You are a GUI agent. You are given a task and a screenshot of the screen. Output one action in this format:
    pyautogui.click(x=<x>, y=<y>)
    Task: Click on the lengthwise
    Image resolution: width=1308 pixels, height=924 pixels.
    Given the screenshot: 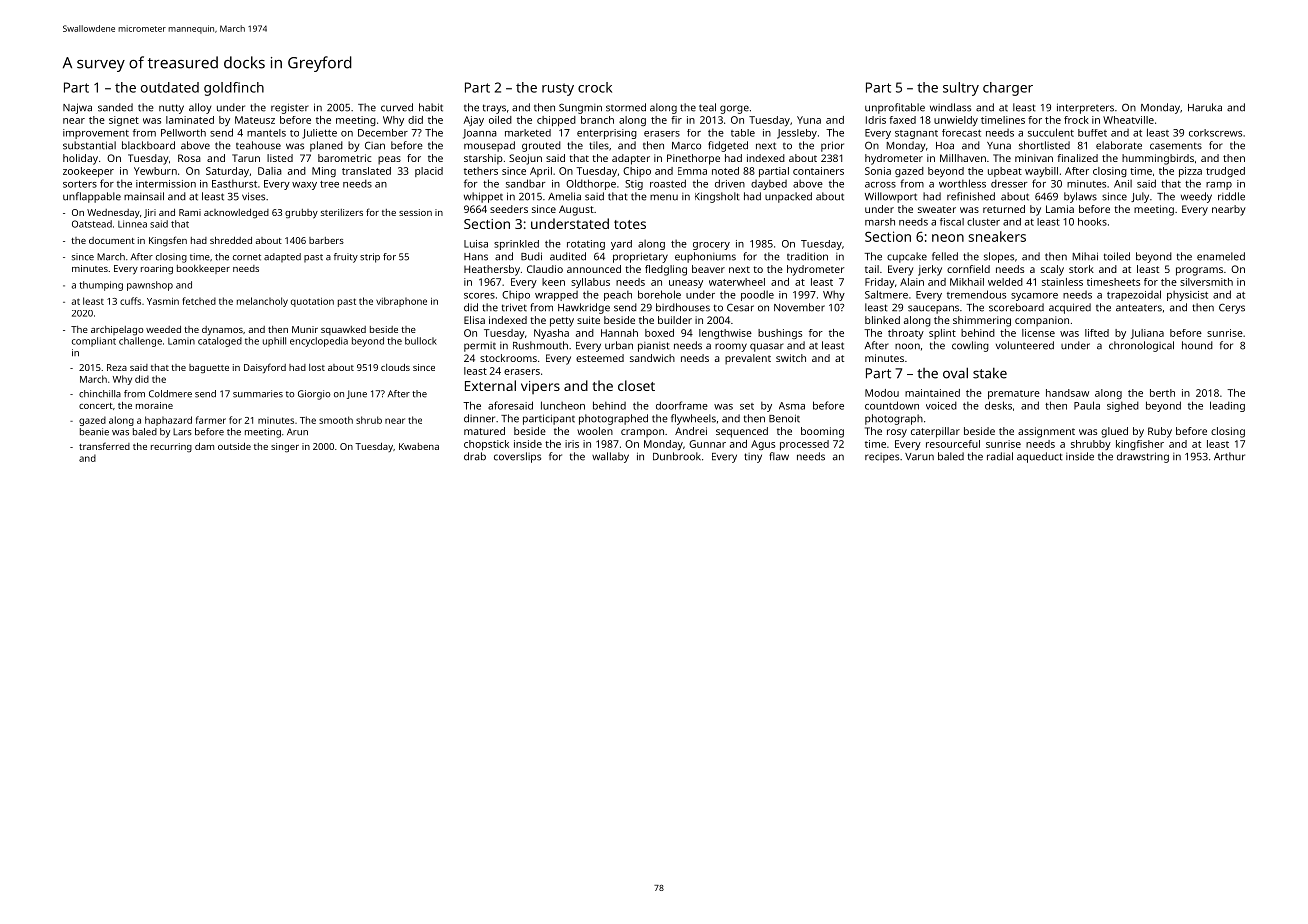 What is the action you would take?
    pyautogui.click(x=725, y=334)
